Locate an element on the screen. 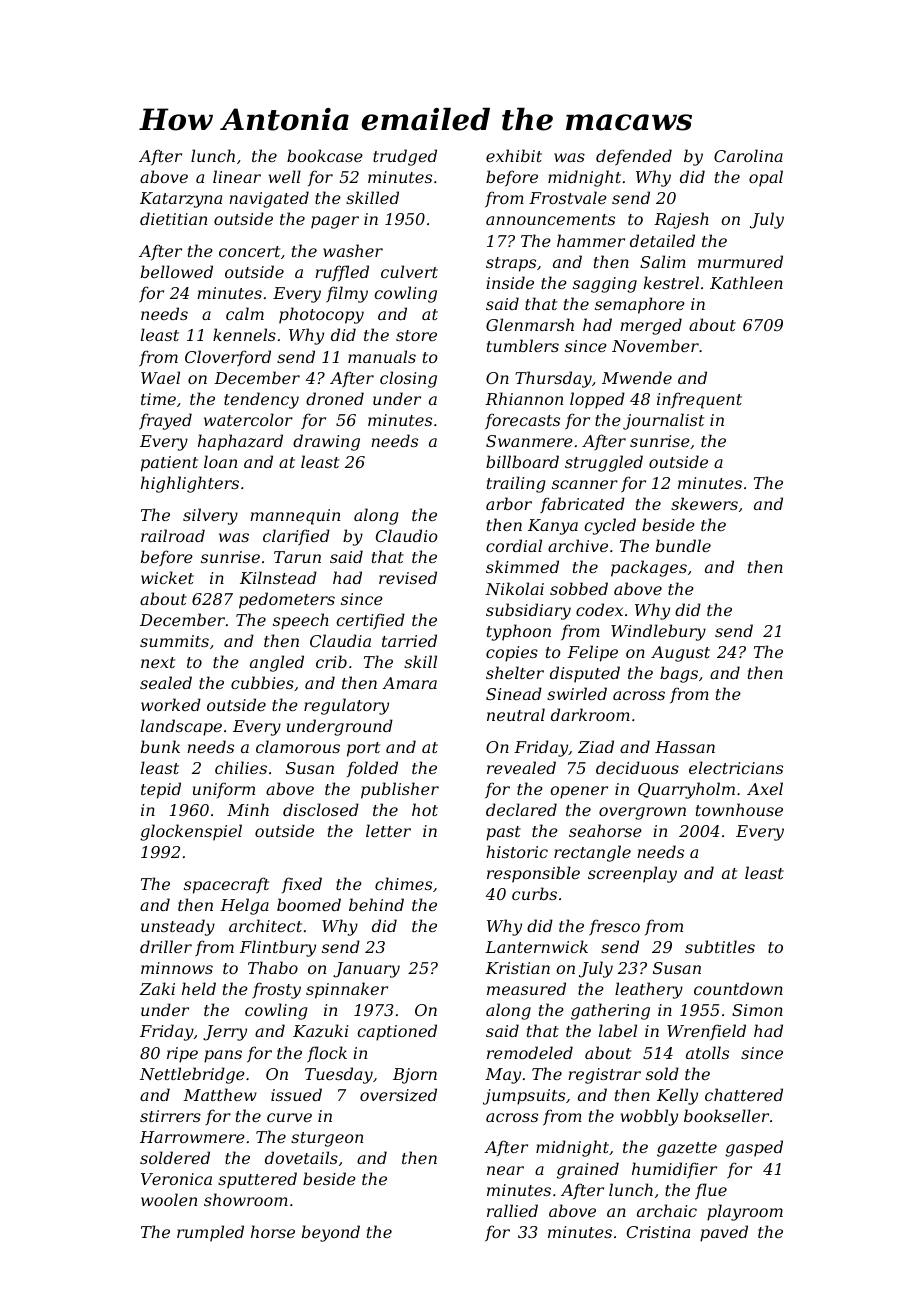  disclosed is located at coordinates (321, 809).
